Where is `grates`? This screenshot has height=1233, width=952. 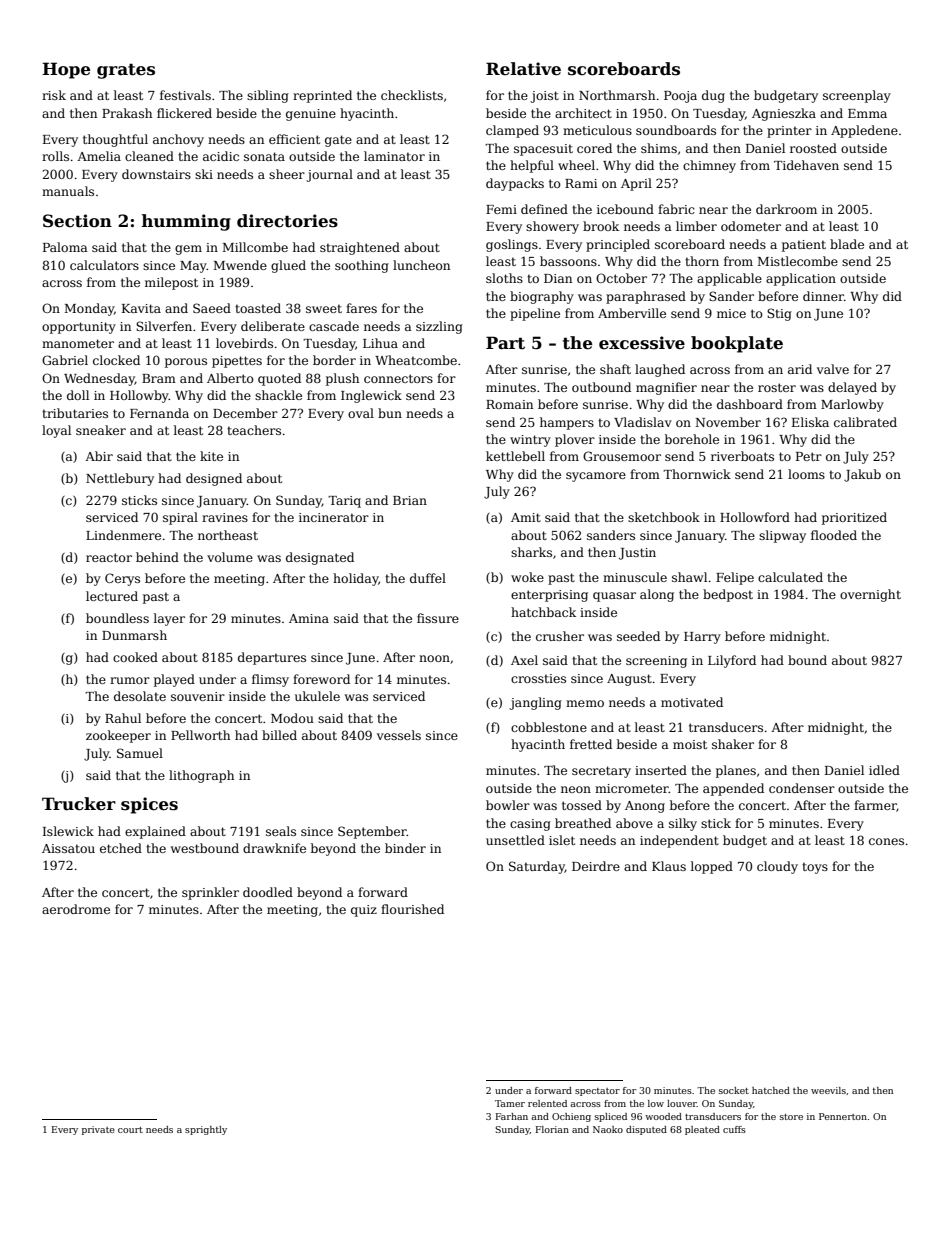
grates is located at coordinates (126, 71).
